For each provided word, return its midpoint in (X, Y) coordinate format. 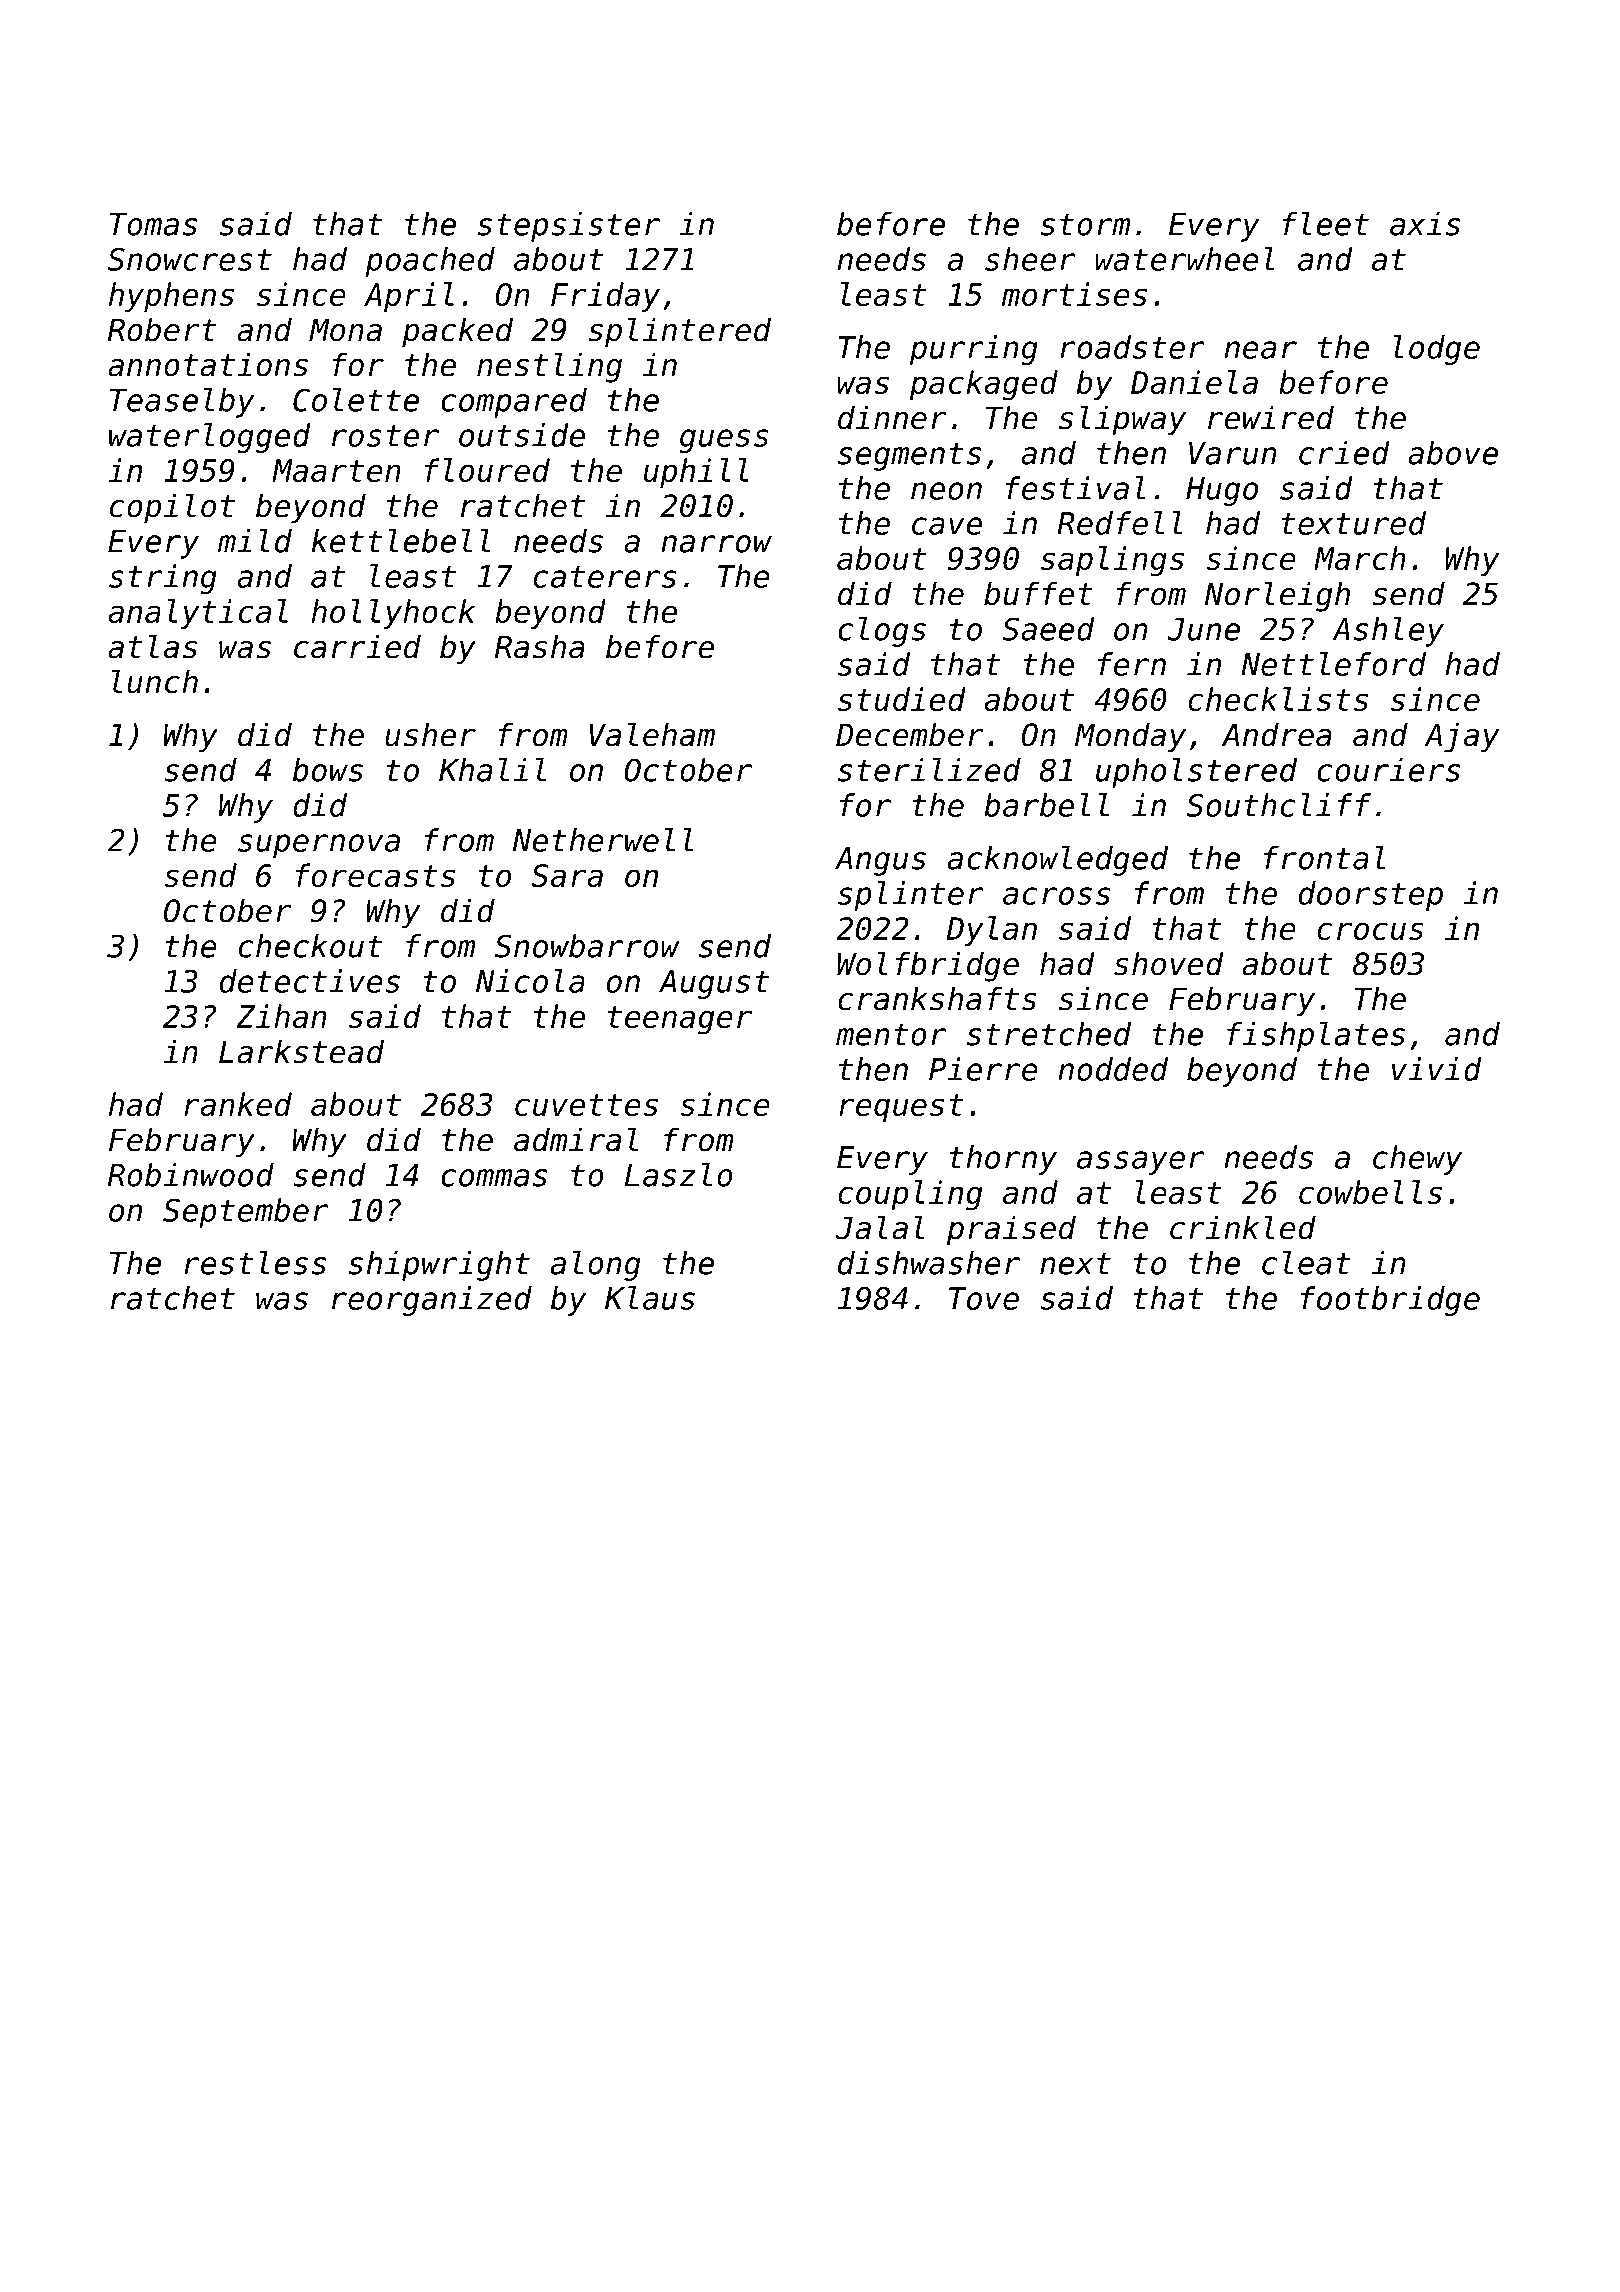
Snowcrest (190, 259)
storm (1085, 224)
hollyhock (393, 614)
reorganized (432, 1301)
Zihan (281, 1016)
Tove (984, 1298)
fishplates (1316, 1037)
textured (1353, 523)
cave (947, 526)
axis (1425, 224)
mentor (891, 1034)
